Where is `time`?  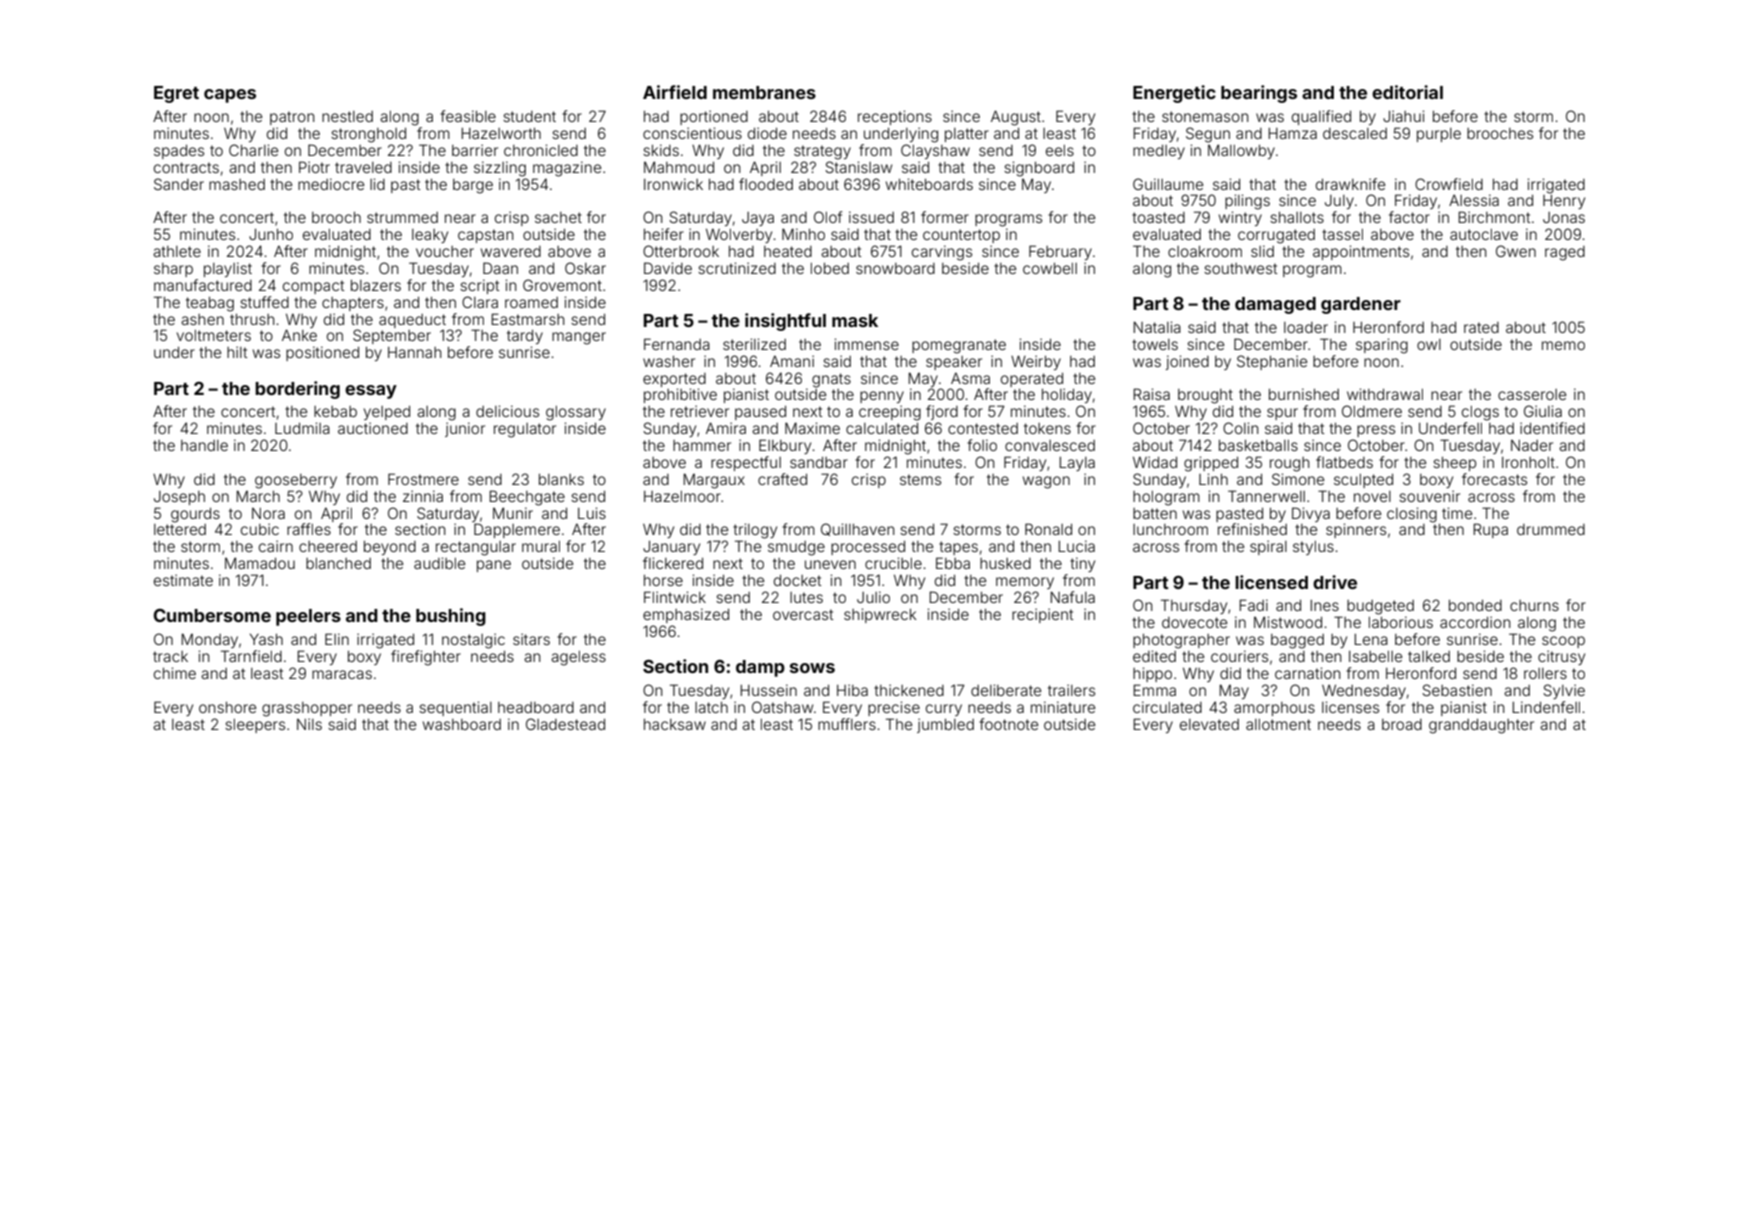 time is located at coordinates (1457, 513).
